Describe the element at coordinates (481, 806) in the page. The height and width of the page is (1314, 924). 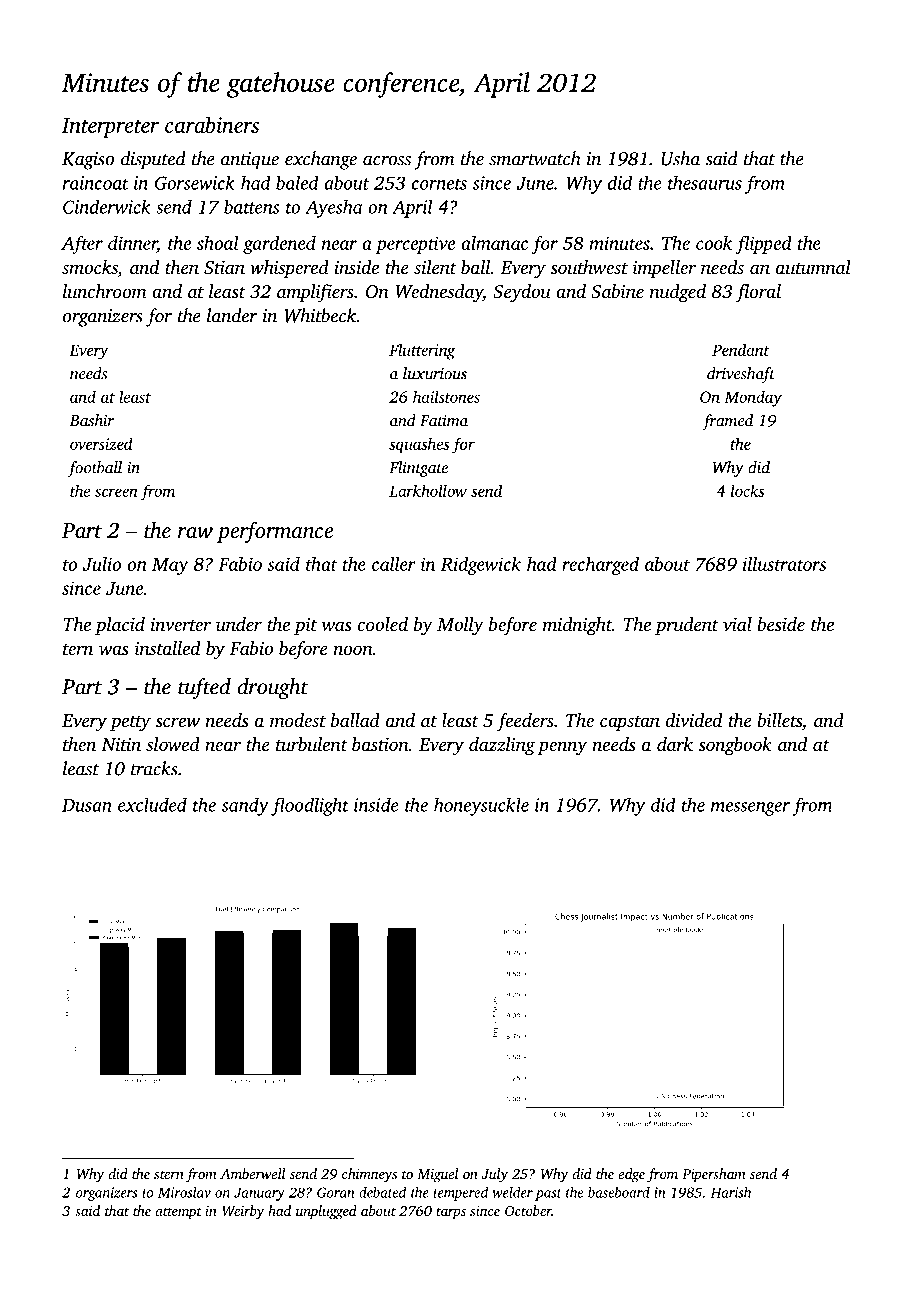
I see `honeysuckle` at that location.
